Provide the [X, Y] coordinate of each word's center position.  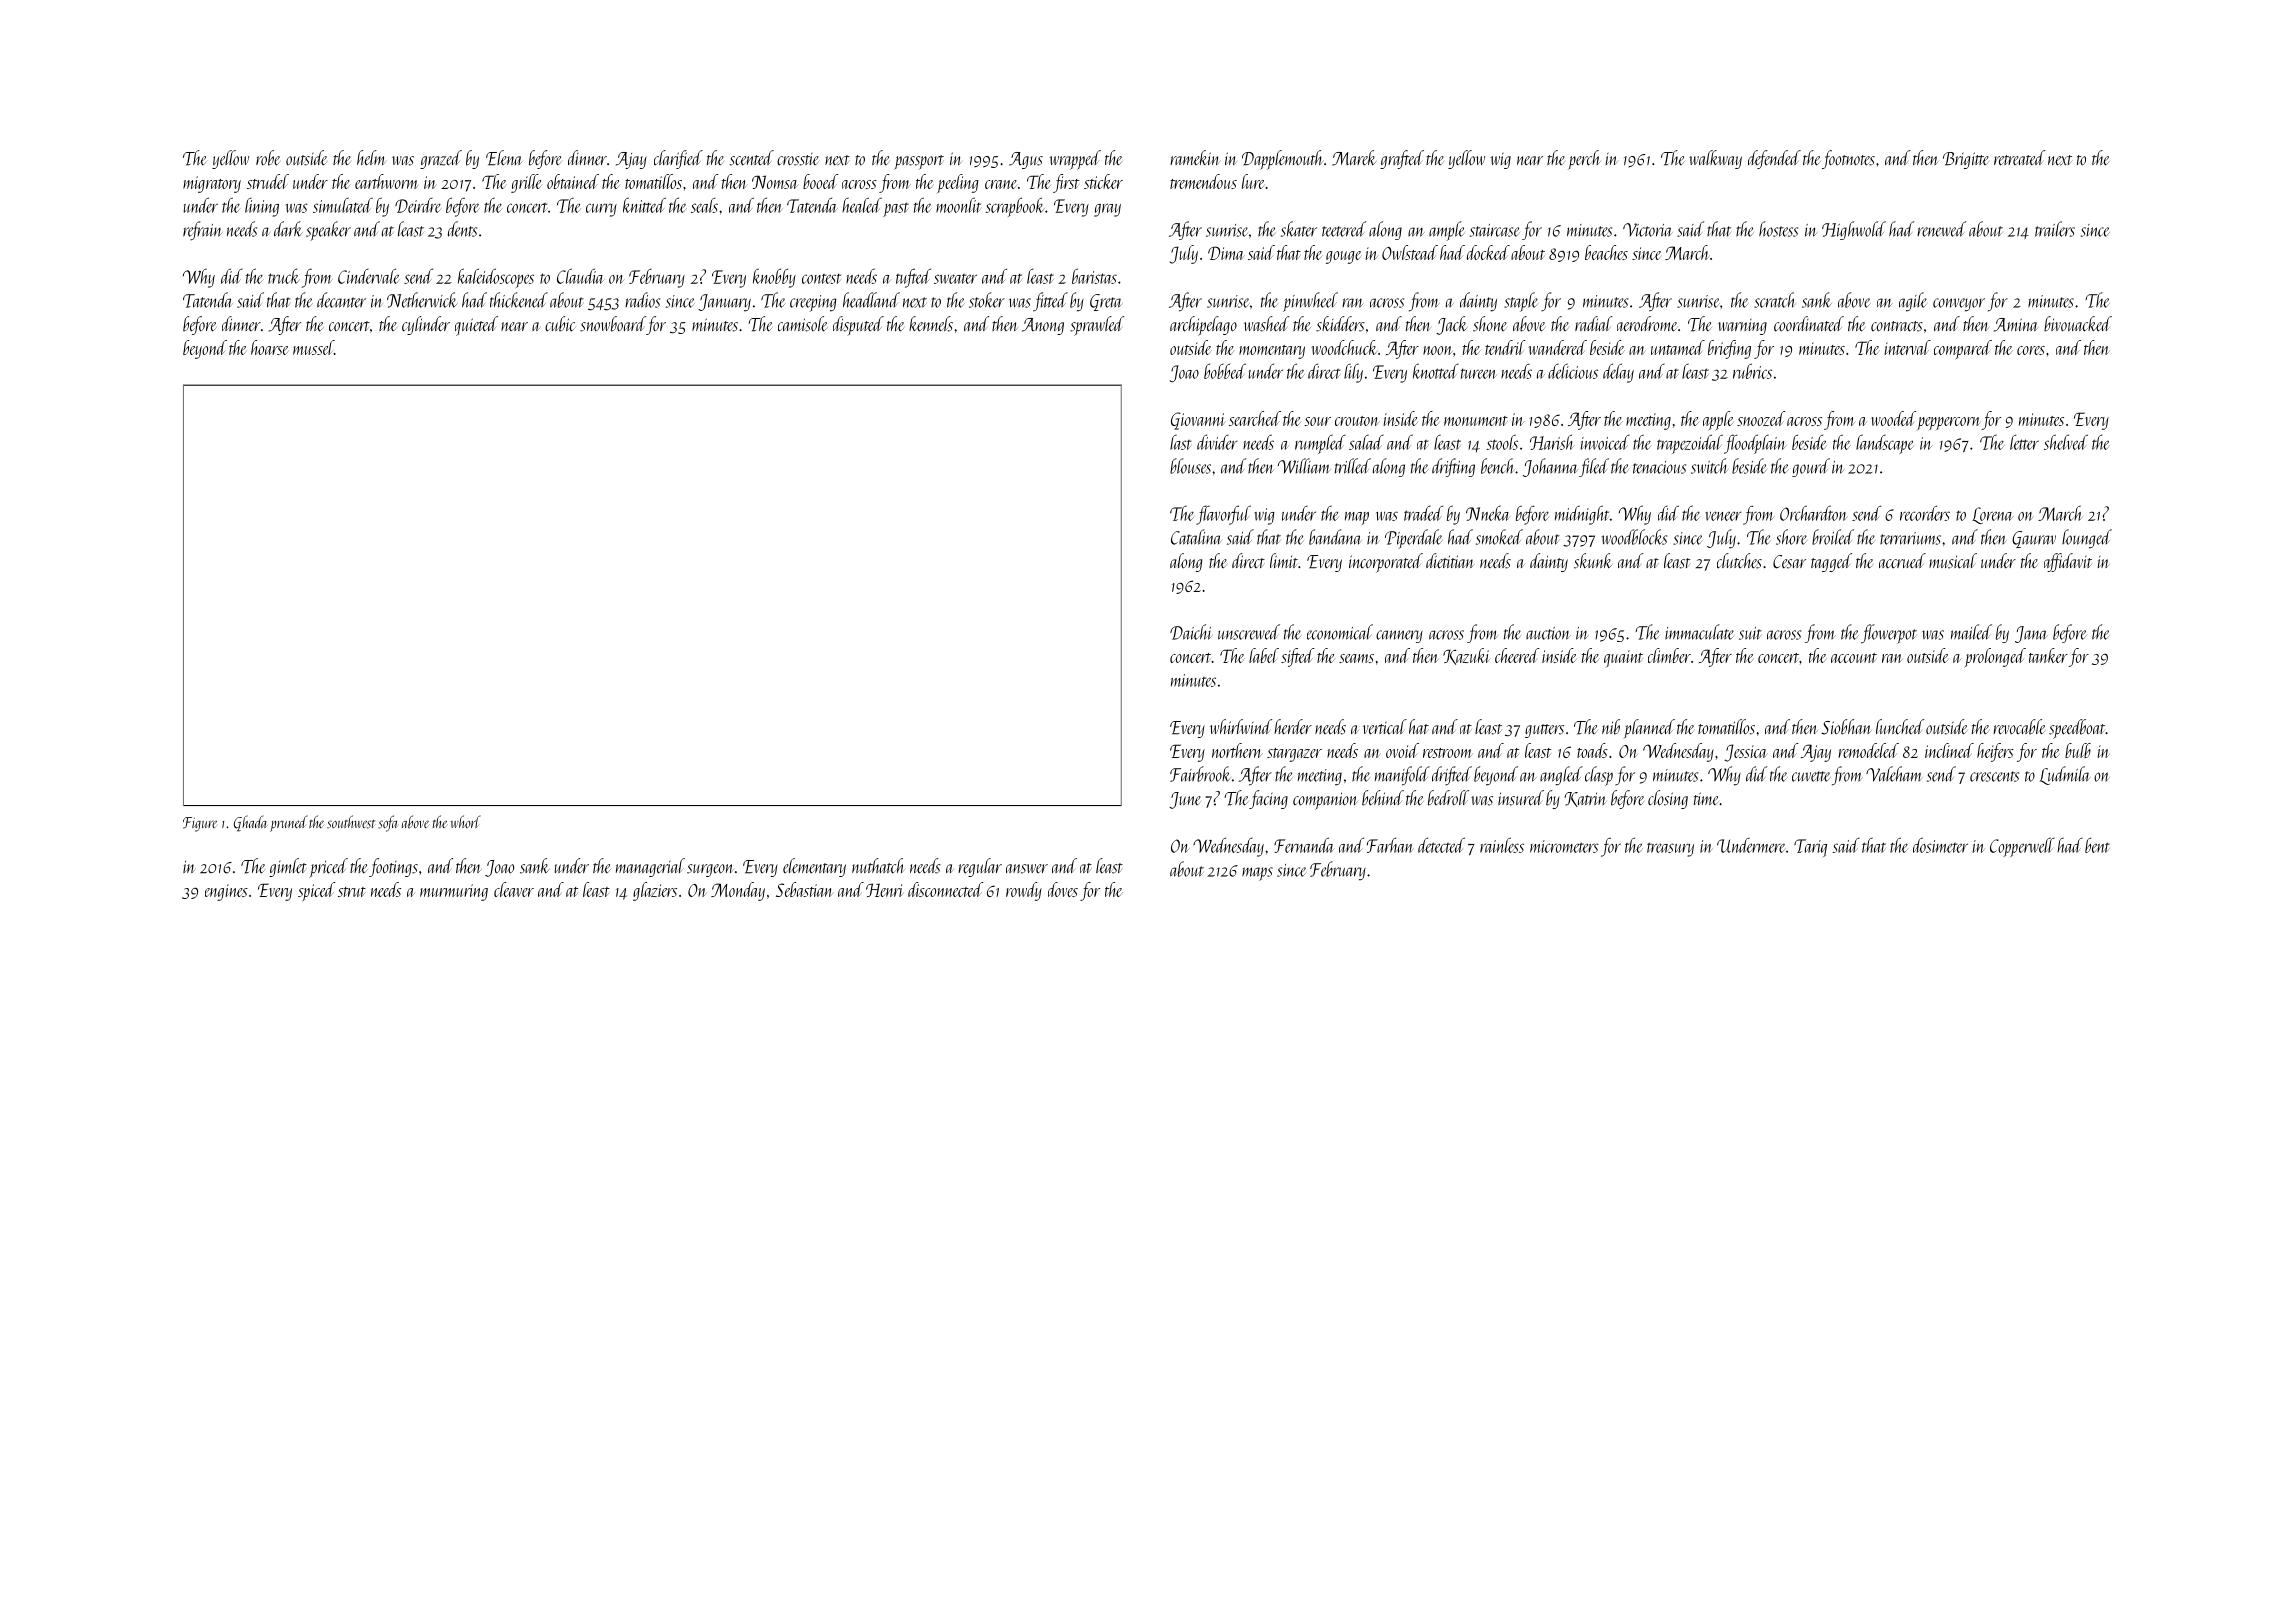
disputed [858, 326]
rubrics [1752, 371]
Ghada [250, 823]
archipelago [1203, 326]
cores [2031, 350]
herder [1293, 726]
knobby [774, 278]
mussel [313, 347]
